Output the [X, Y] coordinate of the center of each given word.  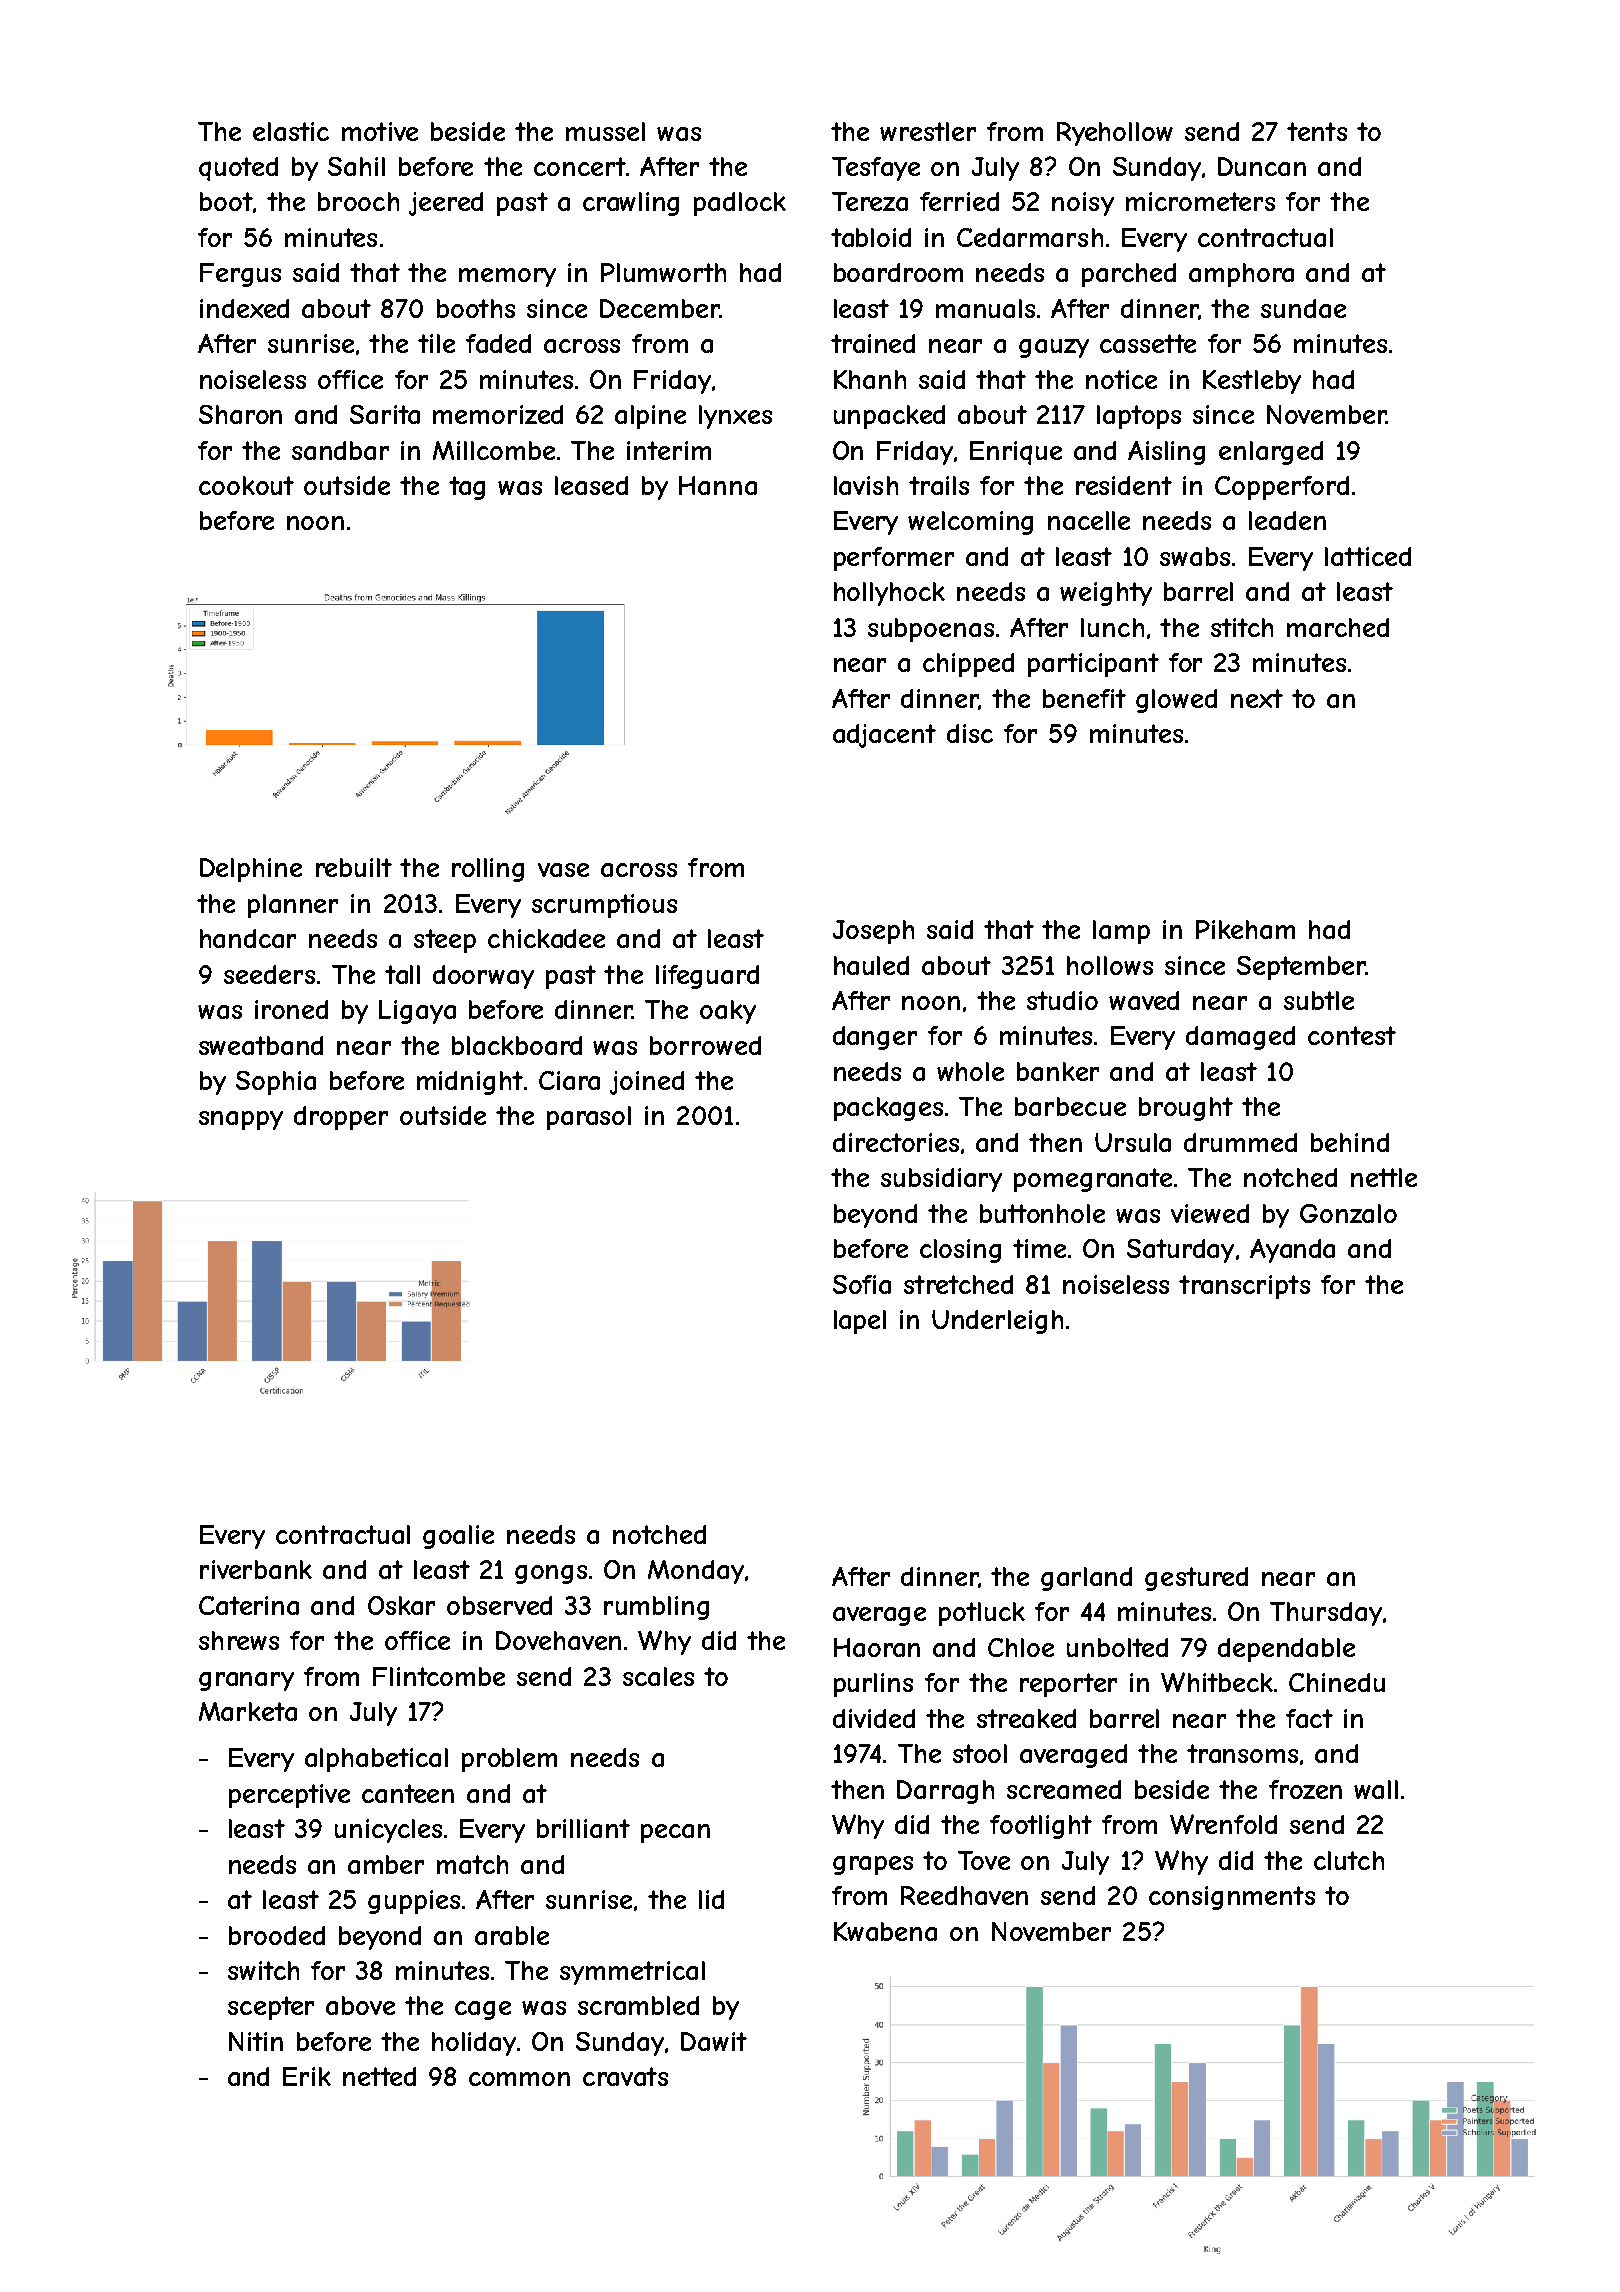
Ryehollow [1115, 134]
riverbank [256, 1569]
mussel [605, 131]
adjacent [884, 736]
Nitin [256, 2041]
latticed [1368, 556]
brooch [358, 201]
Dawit [714, 2041]
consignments [1232, 1898]
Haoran [877, 1647]
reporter [1068, 1685]
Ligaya [417, 1012]
